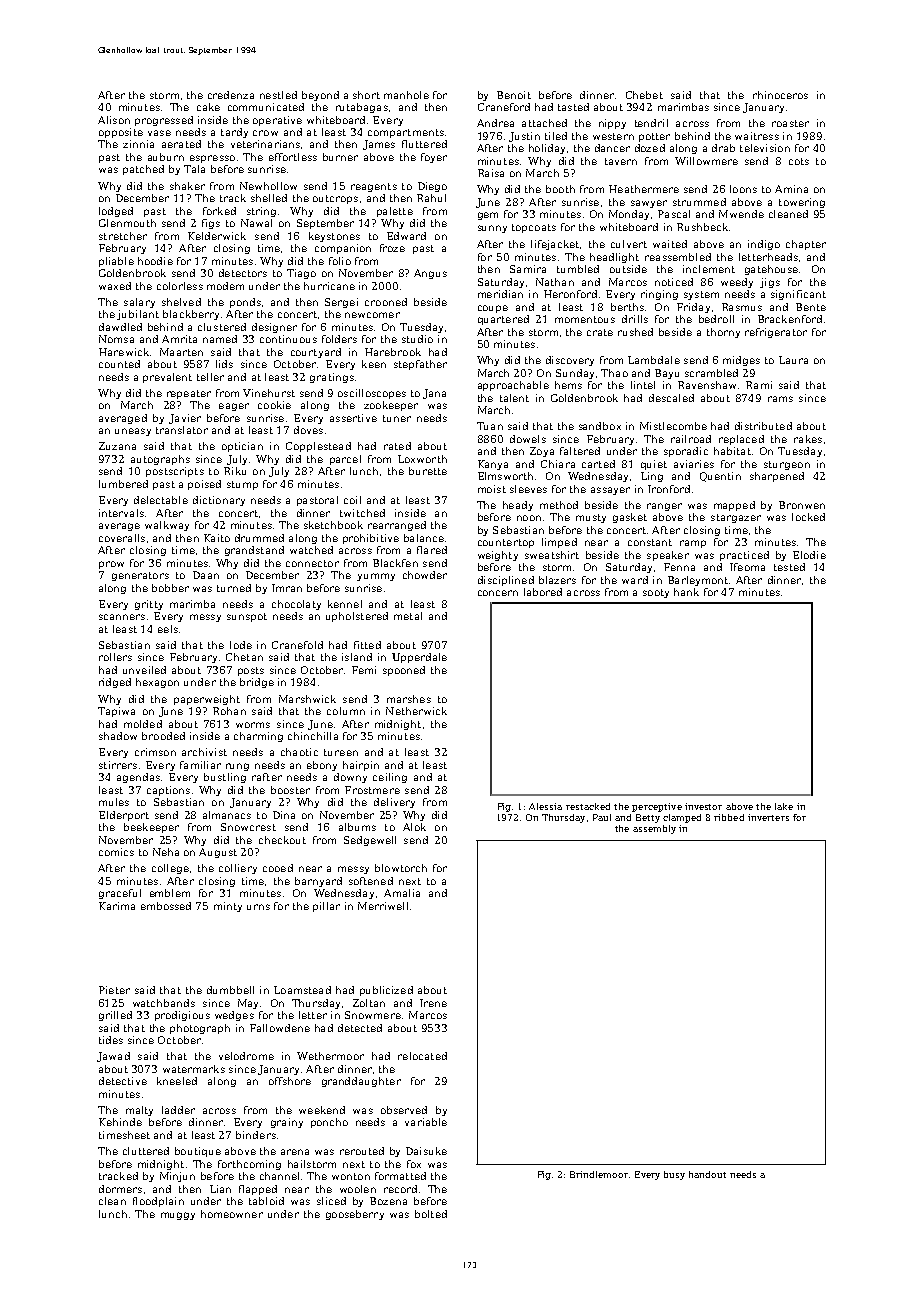 This document has height=1308, width=924. Describe the element at coordinates (138, 778) in the document. I see `agendas` at that location.
